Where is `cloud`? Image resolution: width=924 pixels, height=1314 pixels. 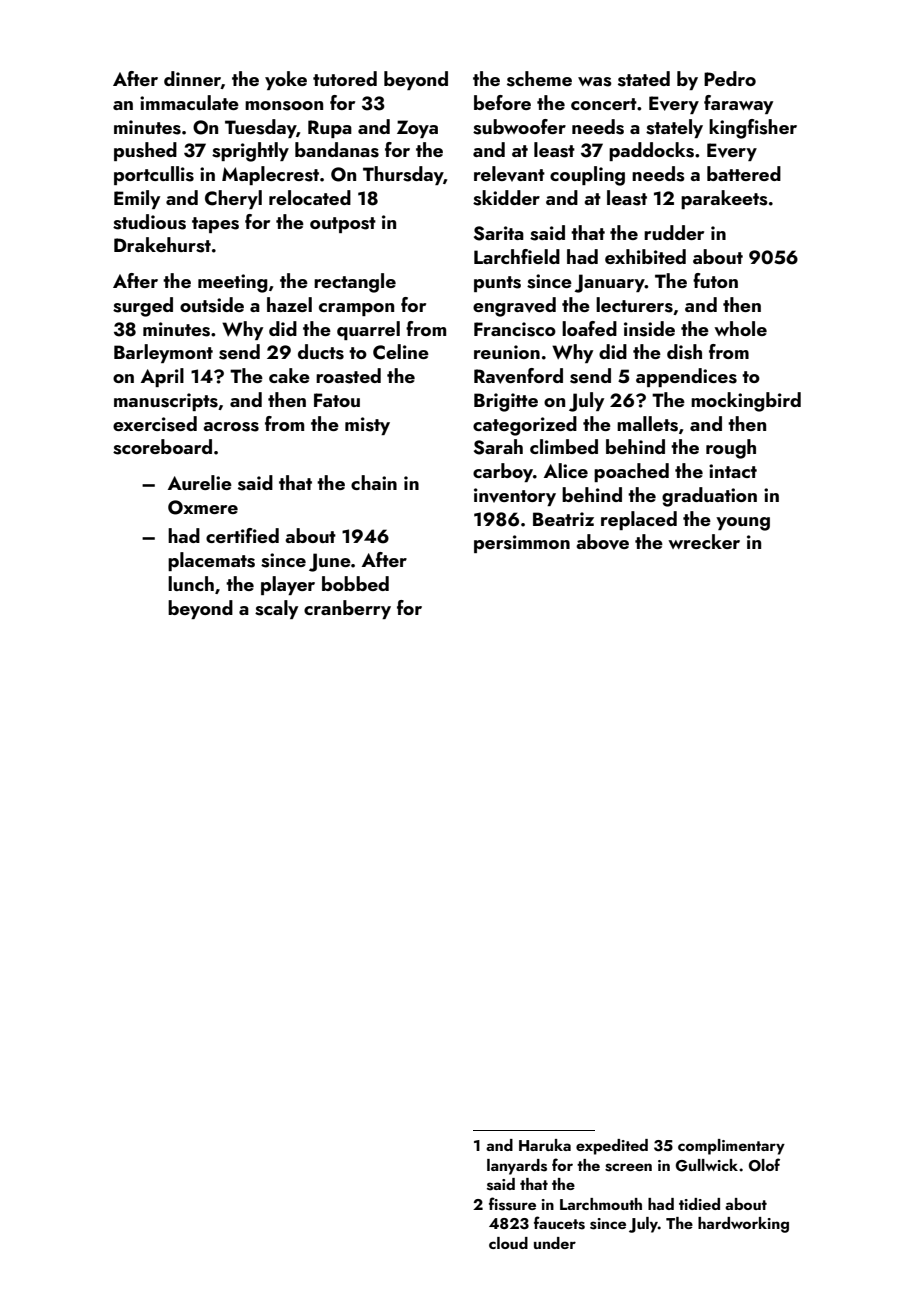 cloud is located at coordinates (508, 1243).
